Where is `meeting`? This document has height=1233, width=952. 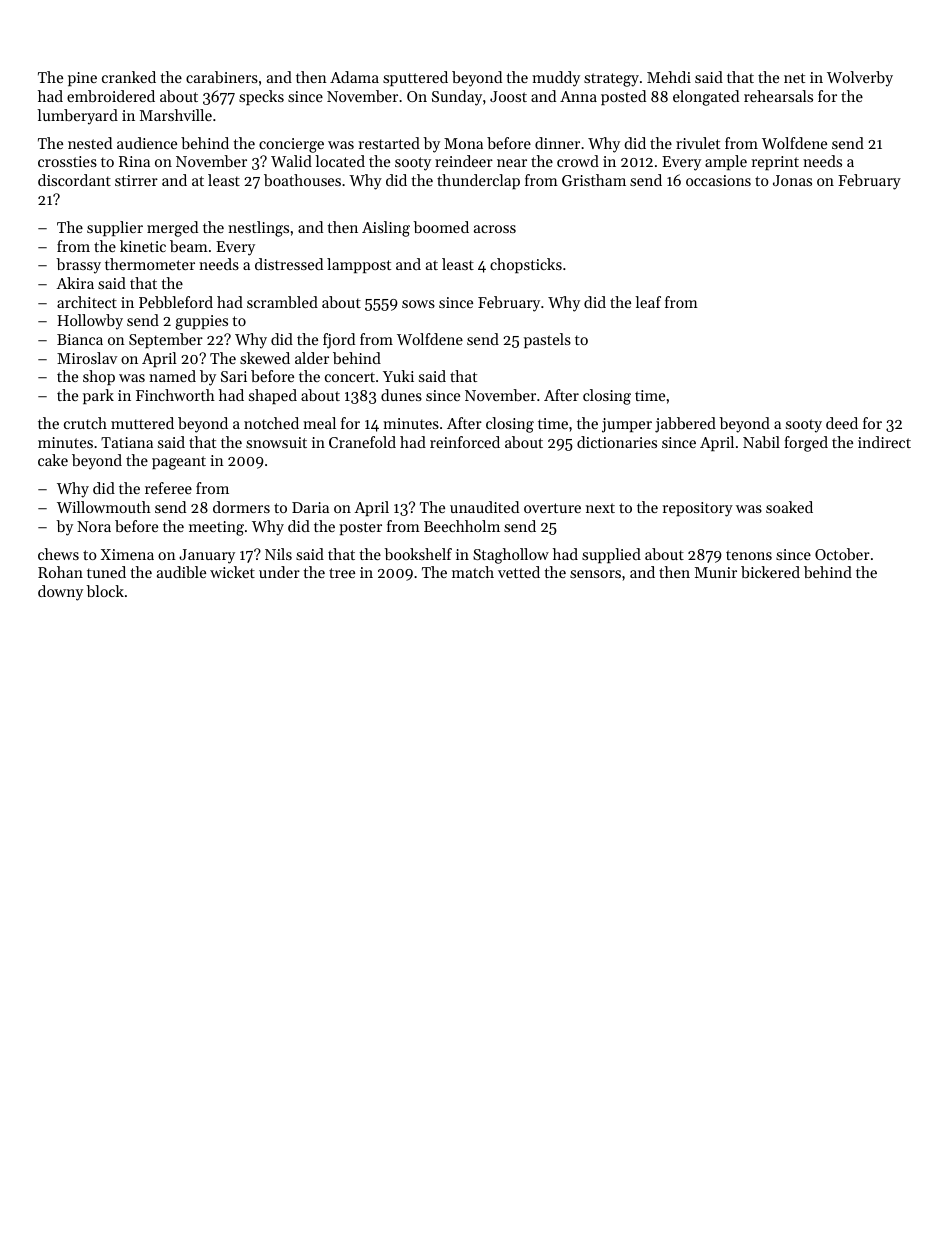
meeting is located at coordinates (216, 528).
